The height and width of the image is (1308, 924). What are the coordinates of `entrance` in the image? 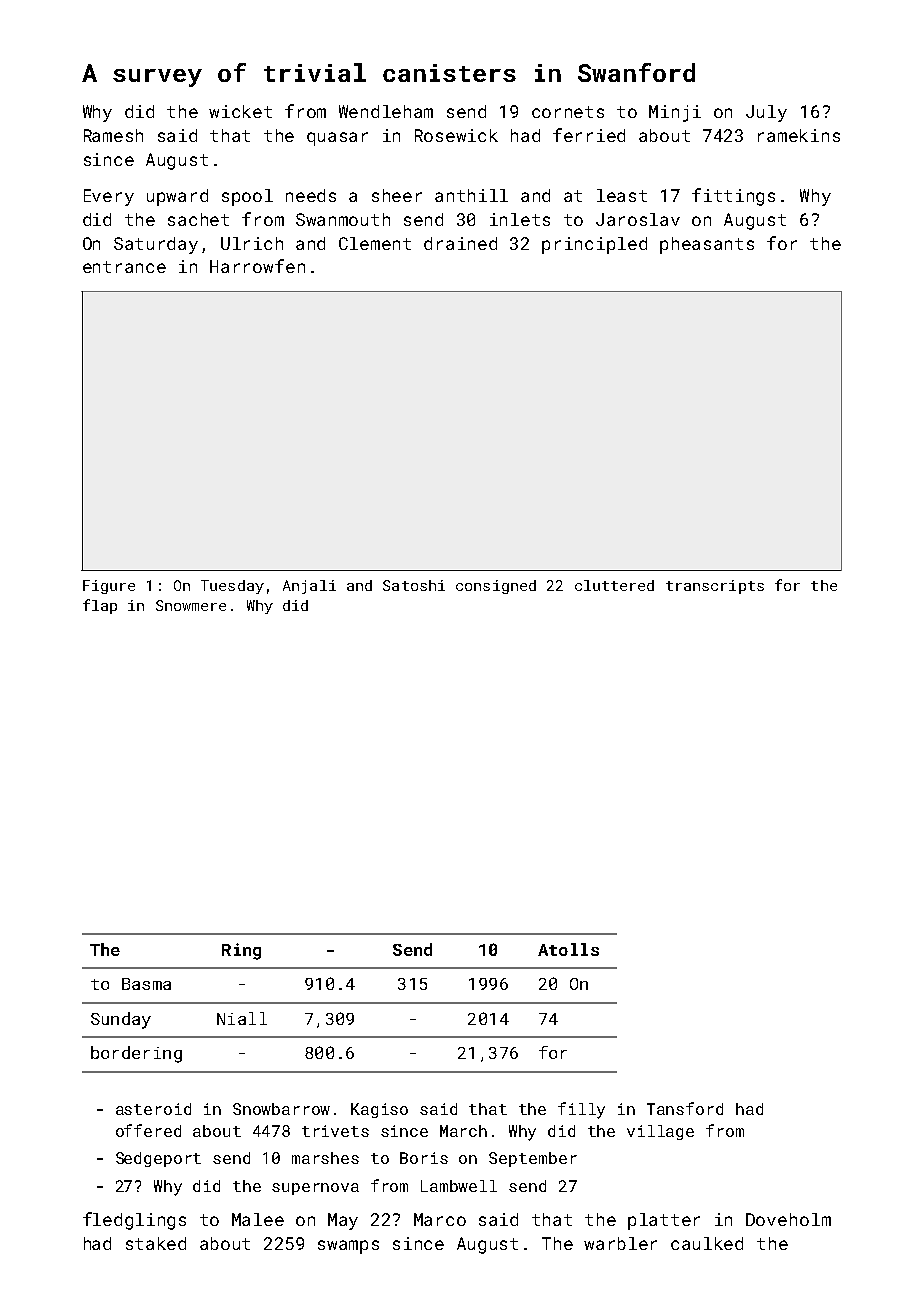 It's located at (124, 267).
